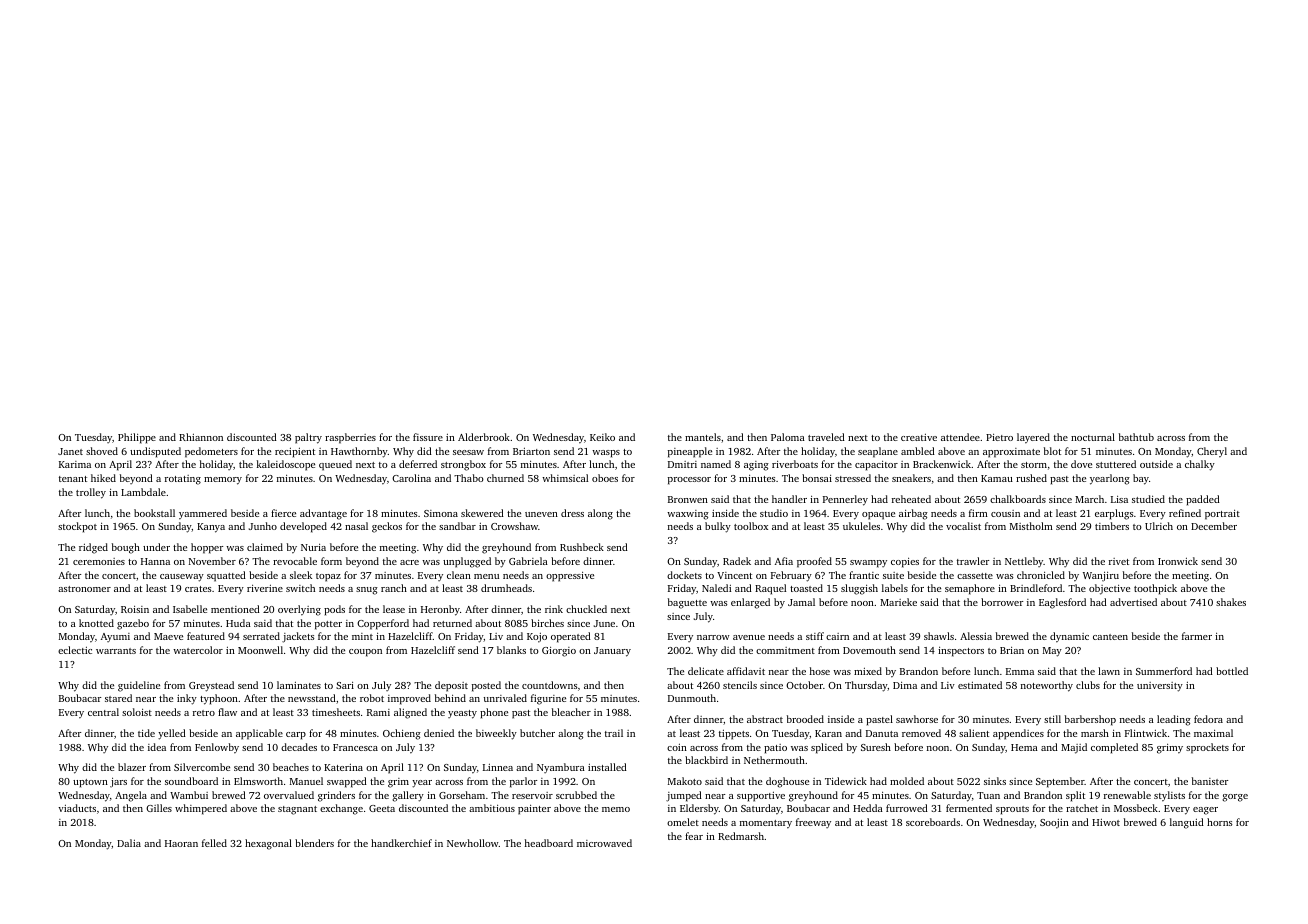 The width and height of the screenshot is (1308, 924). Describe the element at coordinates (1002, 602) in the screenshot. I see `borrower` at that location.
